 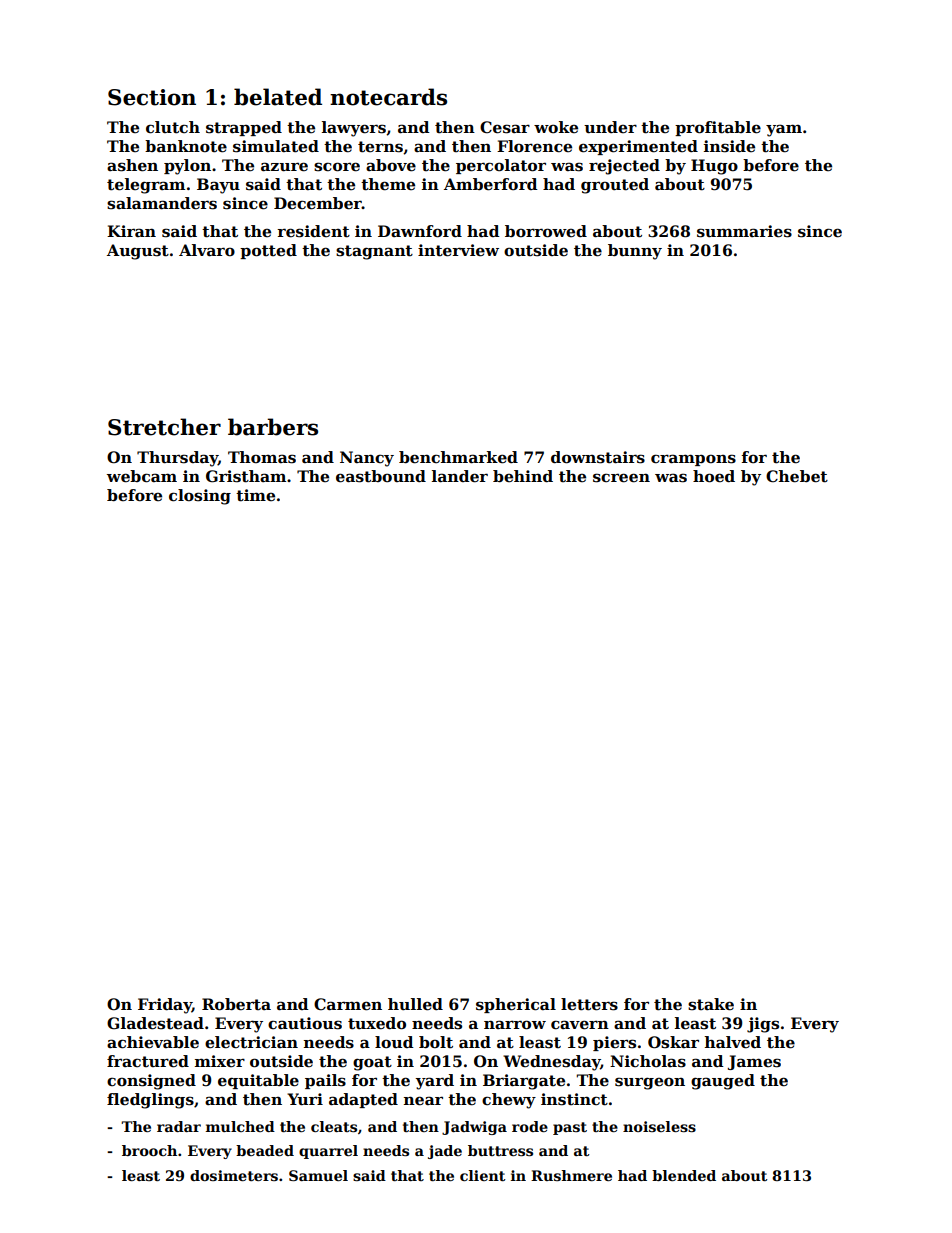 I want to click on clutch, so click(x=173, y=127).
